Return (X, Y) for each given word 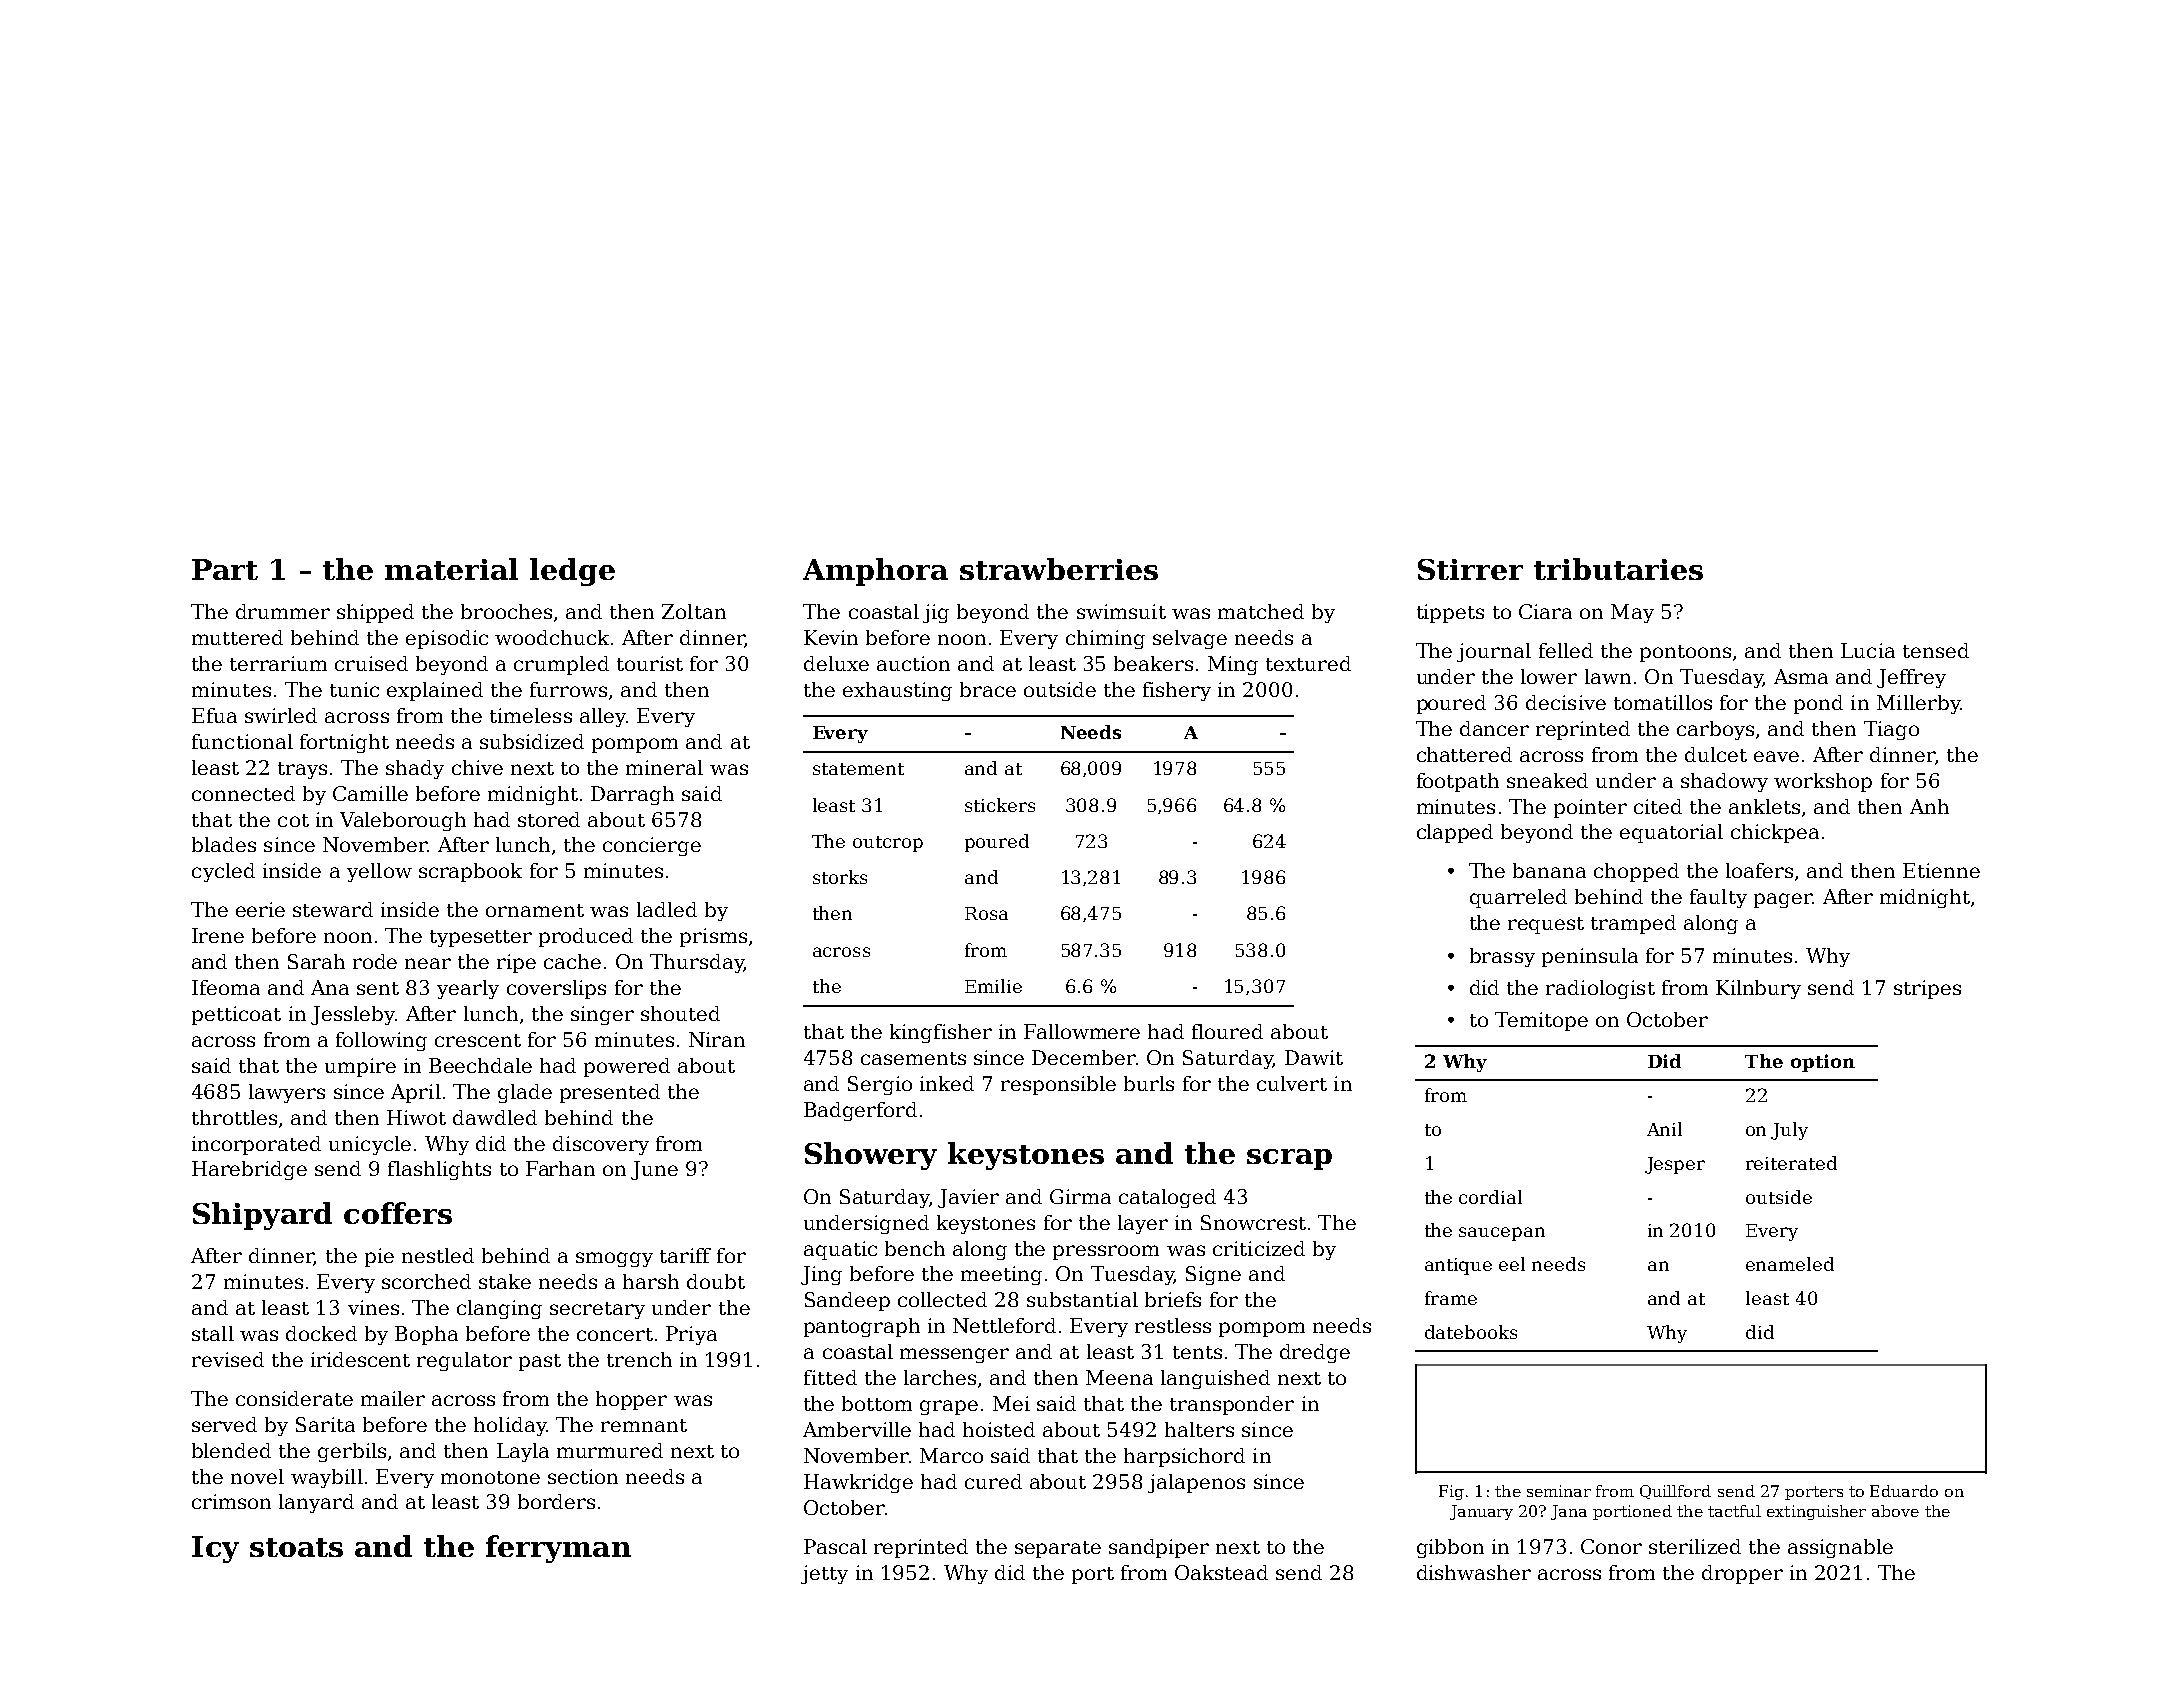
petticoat (236, 1015)
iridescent (360, 1359)
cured (993, 1481)
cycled (223, 872)
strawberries (1059, 569)
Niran (717, 1039)
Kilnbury (1758, 989)
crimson (231, 1501)
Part (225, 569)
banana (1549, 870)
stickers (1000, 805)
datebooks (1471, 1332)
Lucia (1868, 650)
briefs (1173, 1299)
